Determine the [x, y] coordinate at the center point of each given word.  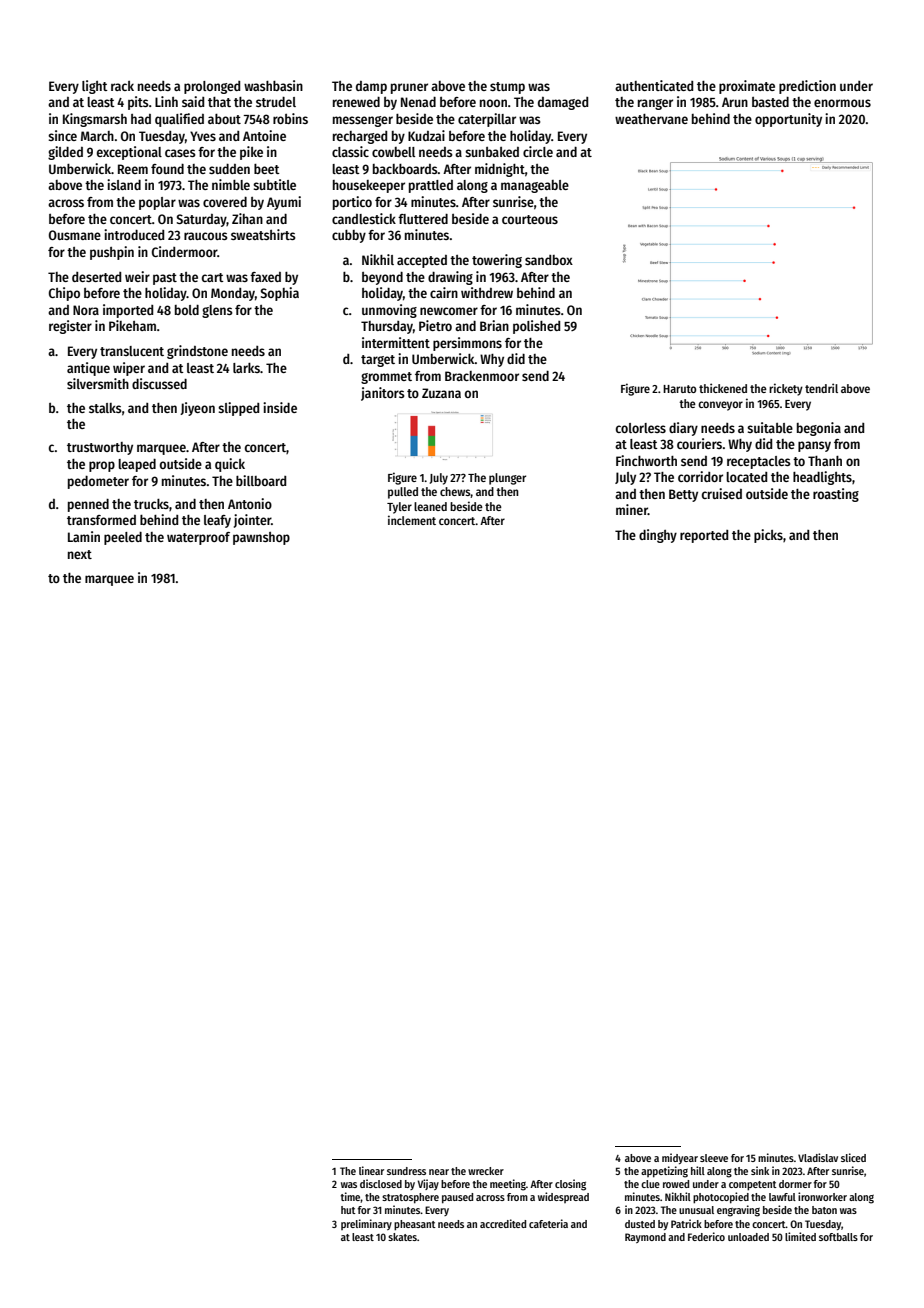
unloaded [748, 1237]
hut [348, 1210]
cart [213, 277]
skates [402, 1237]
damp [371, 87]
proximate [747, 87]
